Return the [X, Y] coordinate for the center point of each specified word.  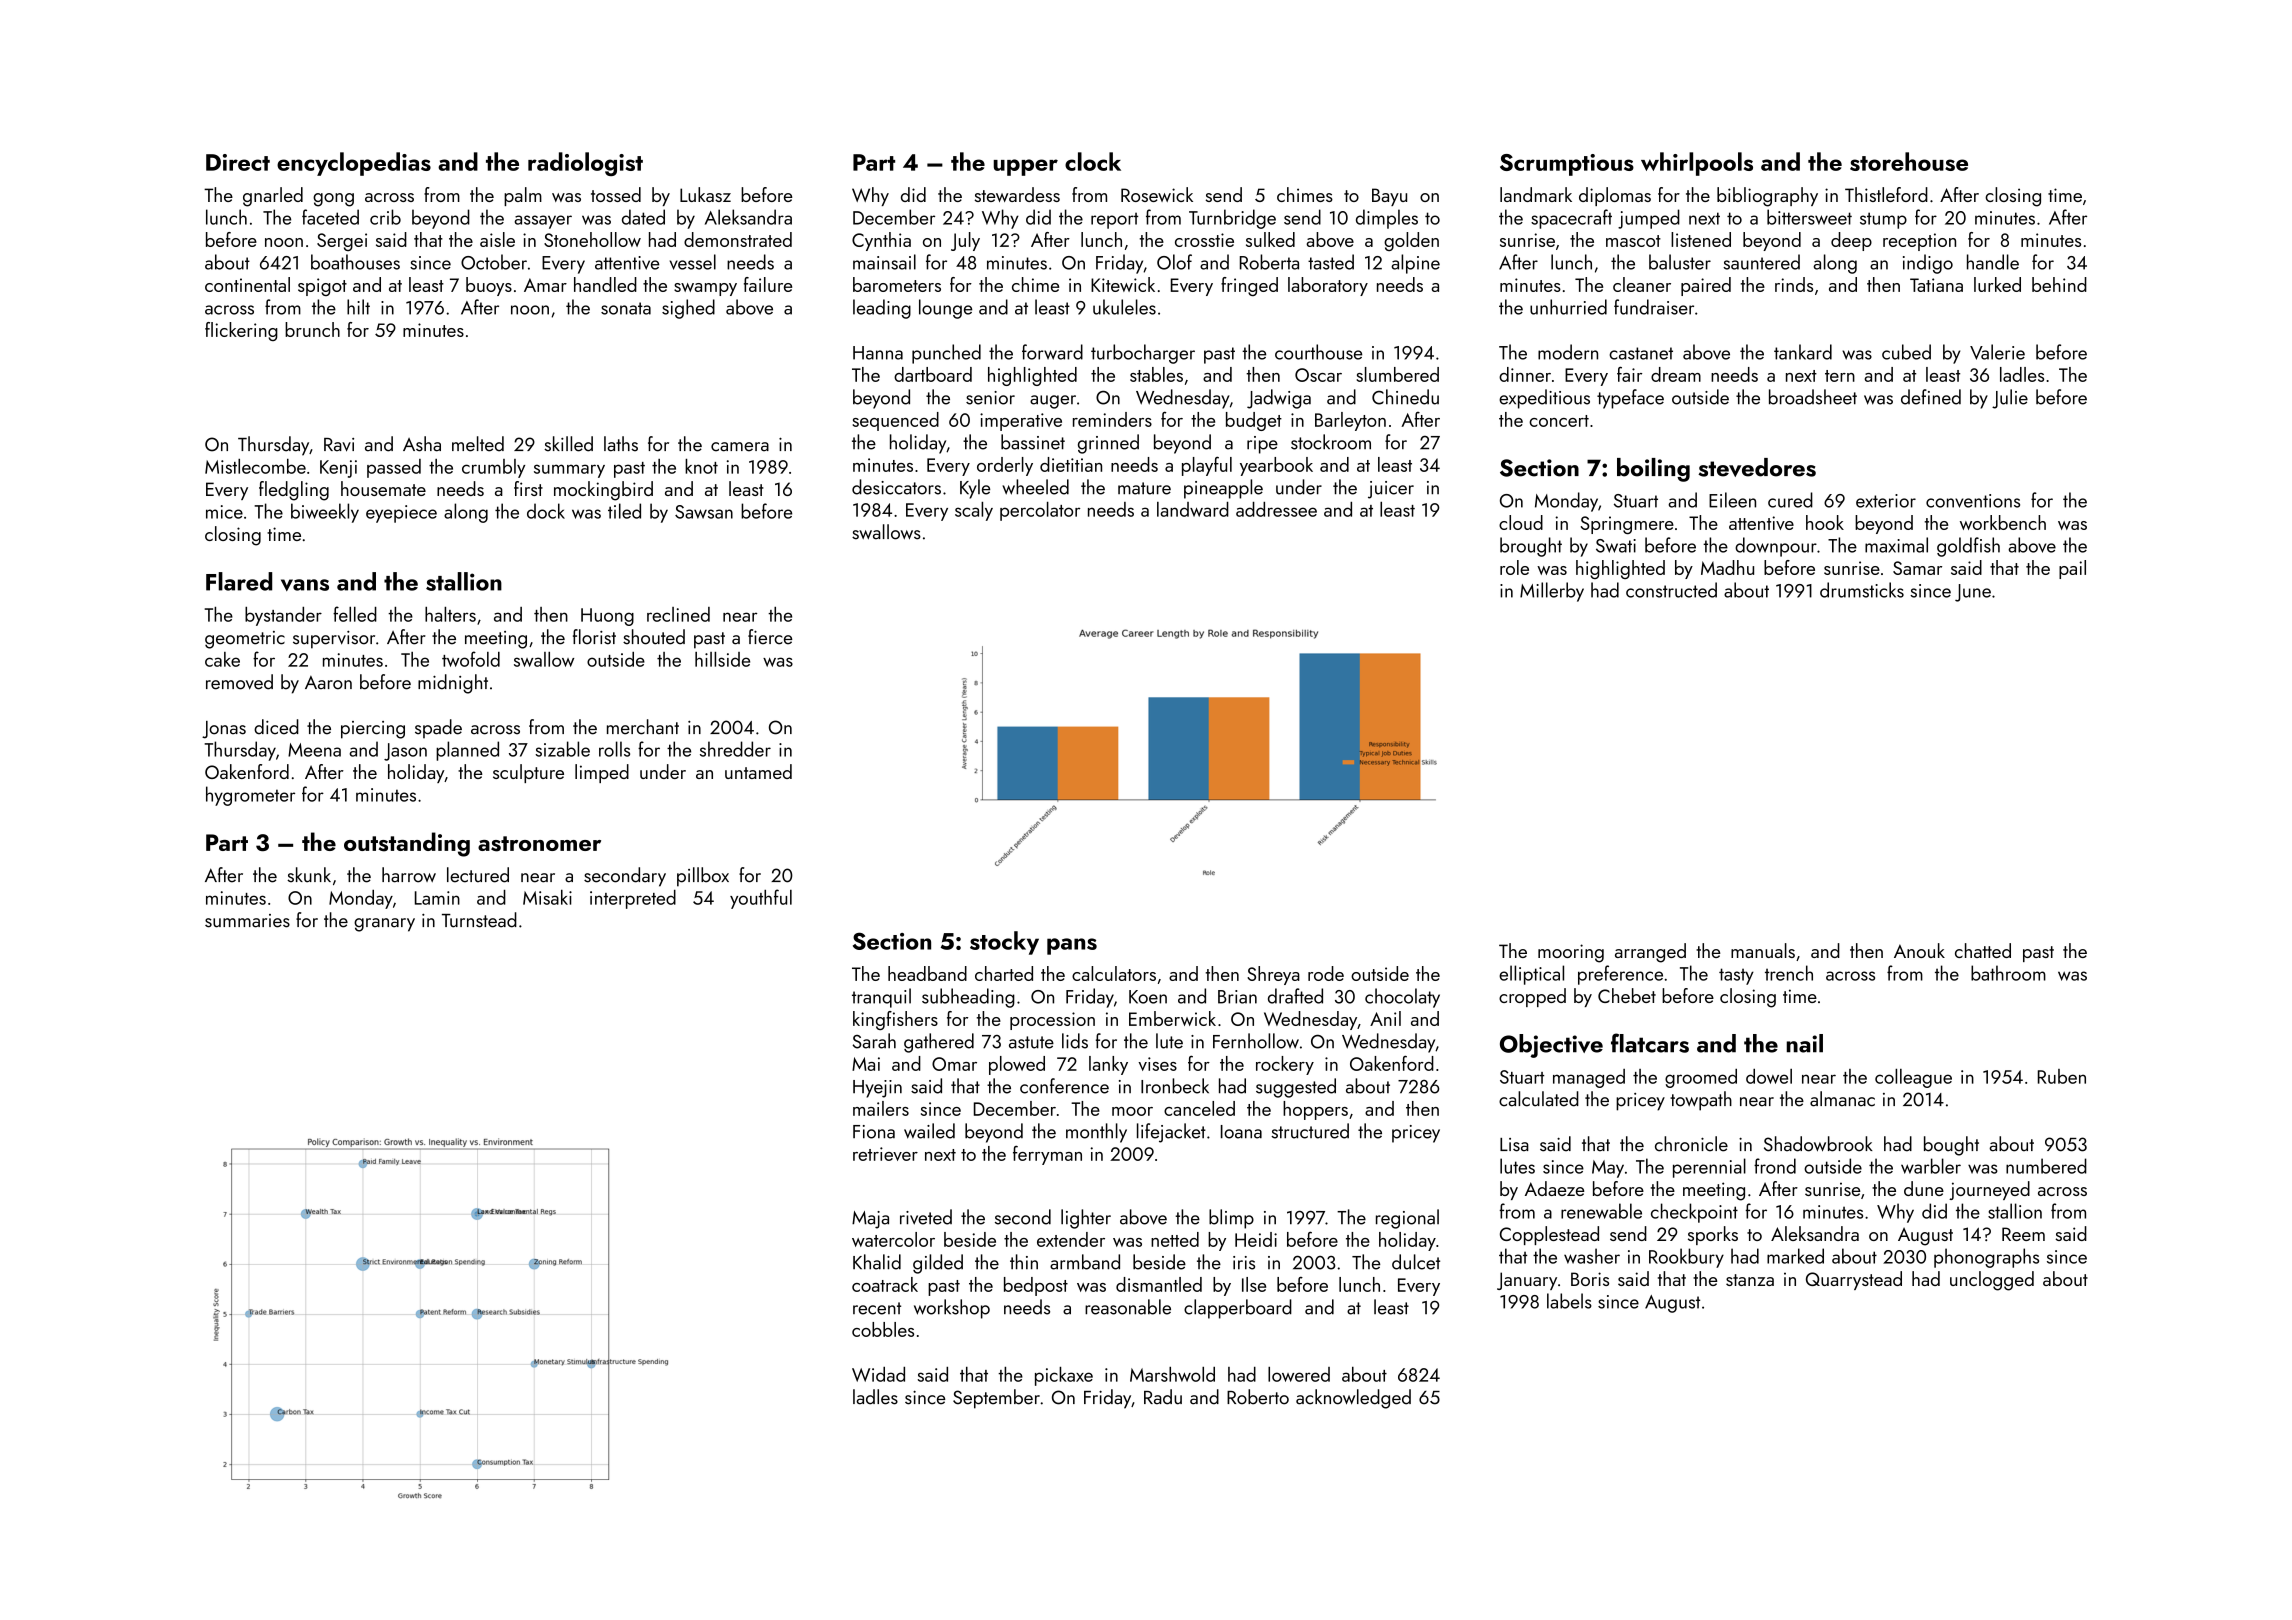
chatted [1983, 950]
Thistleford [1886, 194]
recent [877, 1308]
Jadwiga [1279, 399]
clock [1093, 161]
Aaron [328, 683]
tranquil [881, 998]
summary [569, 471]
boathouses [355, 262]
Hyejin [877, 1089]
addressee [1276, 509]
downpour [1776, 547]
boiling [1653, 470]
